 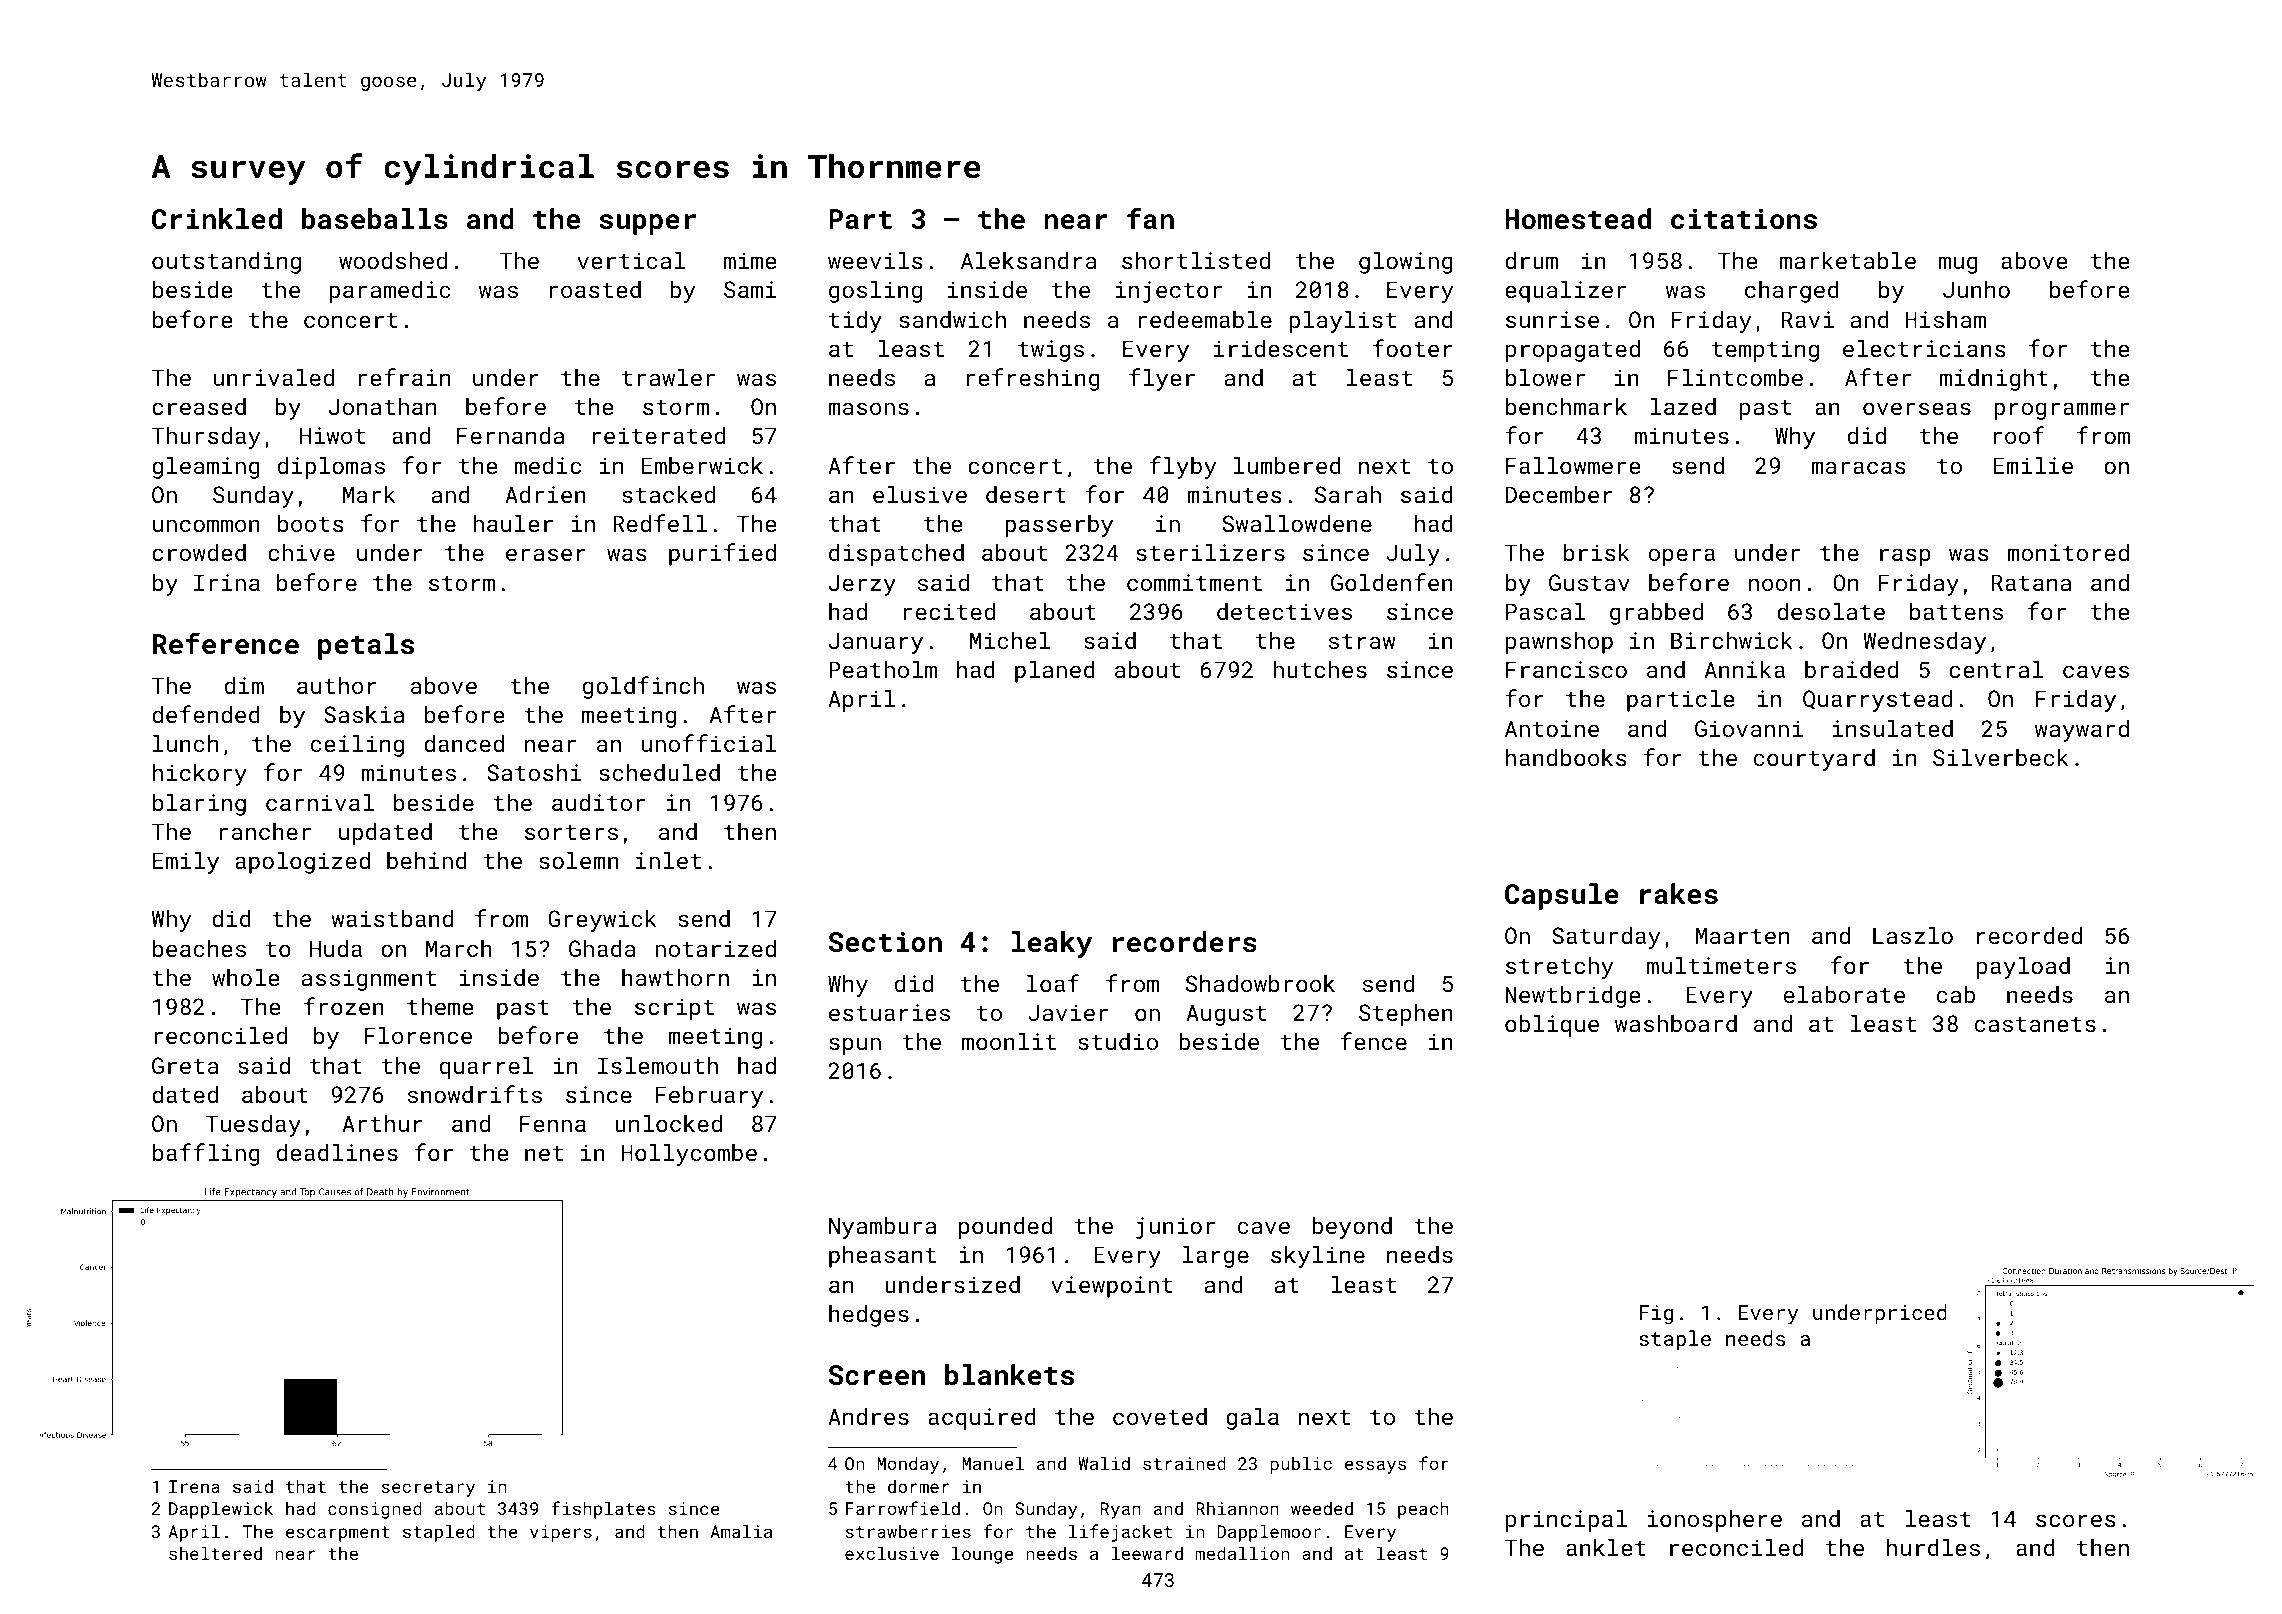 What do you see at coordinates (1958, 265) in the page?
I see `mug` at bounding box center [1958, 265].
